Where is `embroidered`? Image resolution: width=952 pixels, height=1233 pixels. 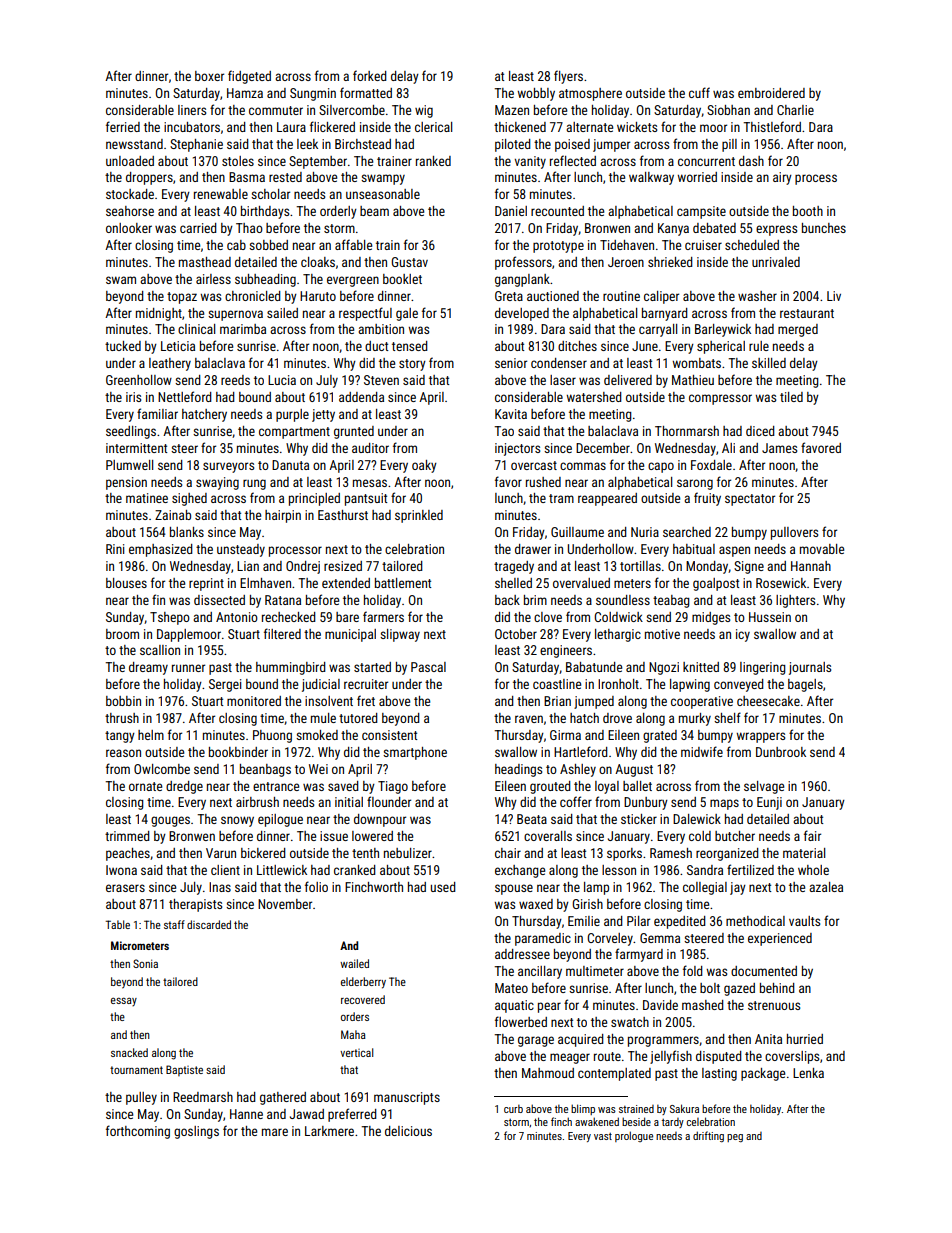 embroidered is located at coordinates (771, 93).
